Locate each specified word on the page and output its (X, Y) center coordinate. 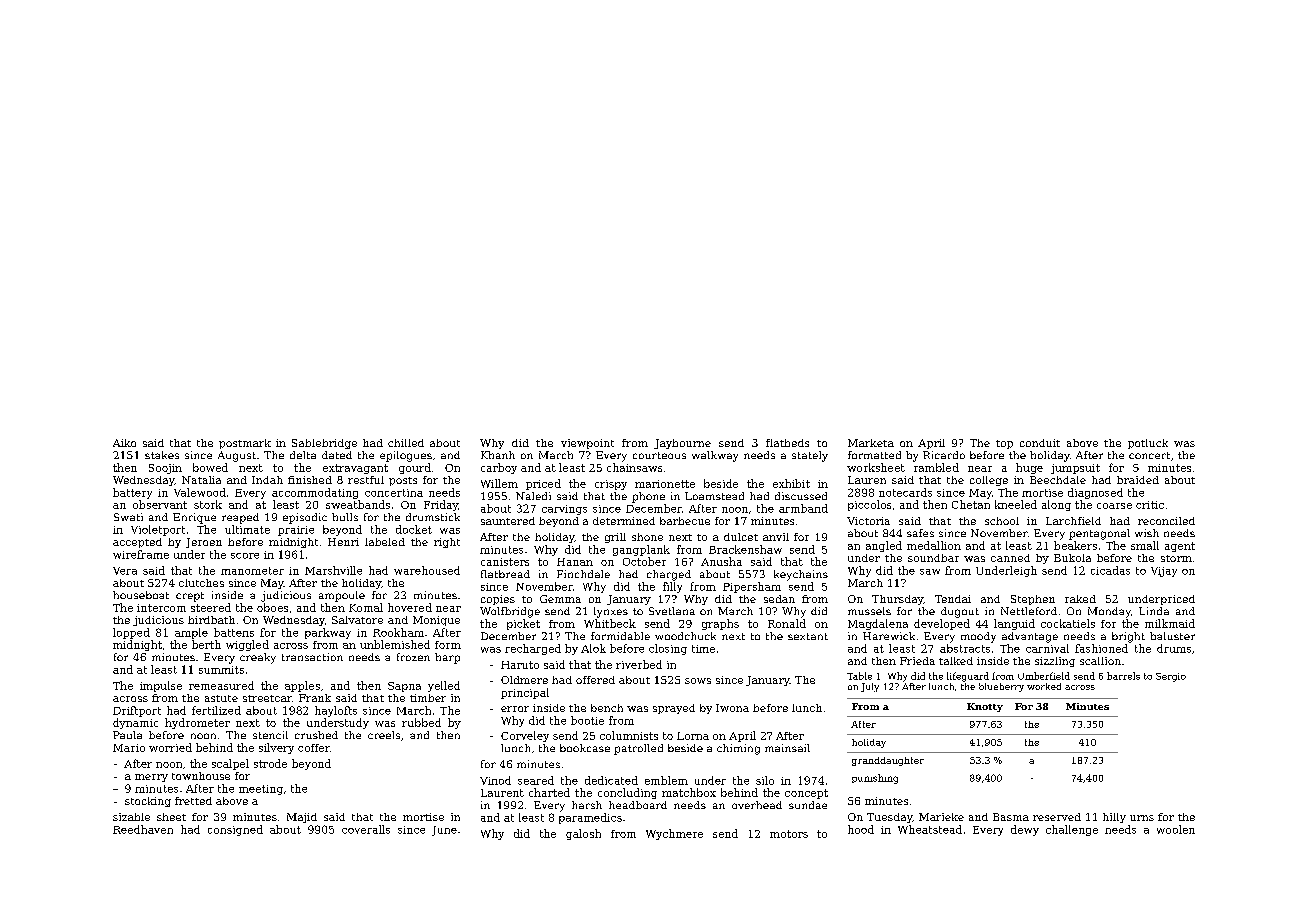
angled (884, 546)
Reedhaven (143, 829)
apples (302, 686)
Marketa (871, 443)
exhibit (791, 483)
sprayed (674, 709)
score (245, 556)
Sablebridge (324, 444)
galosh (583, 834)
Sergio (1171, 677)
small (1145, 545)
